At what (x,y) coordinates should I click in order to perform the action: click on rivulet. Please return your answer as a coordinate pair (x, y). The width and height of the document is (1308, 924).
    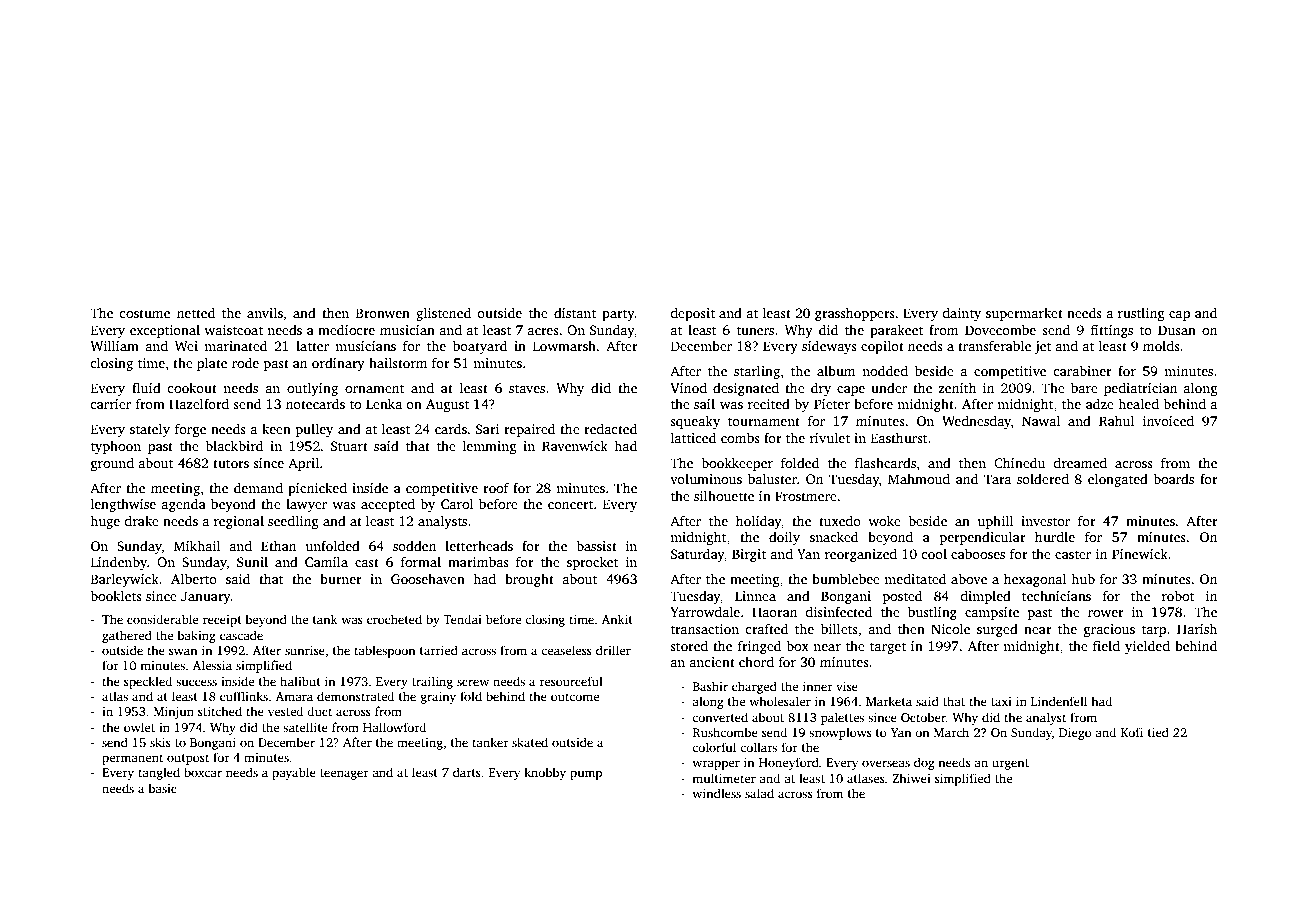
    Looking at the image, I should click on (830, 437).
